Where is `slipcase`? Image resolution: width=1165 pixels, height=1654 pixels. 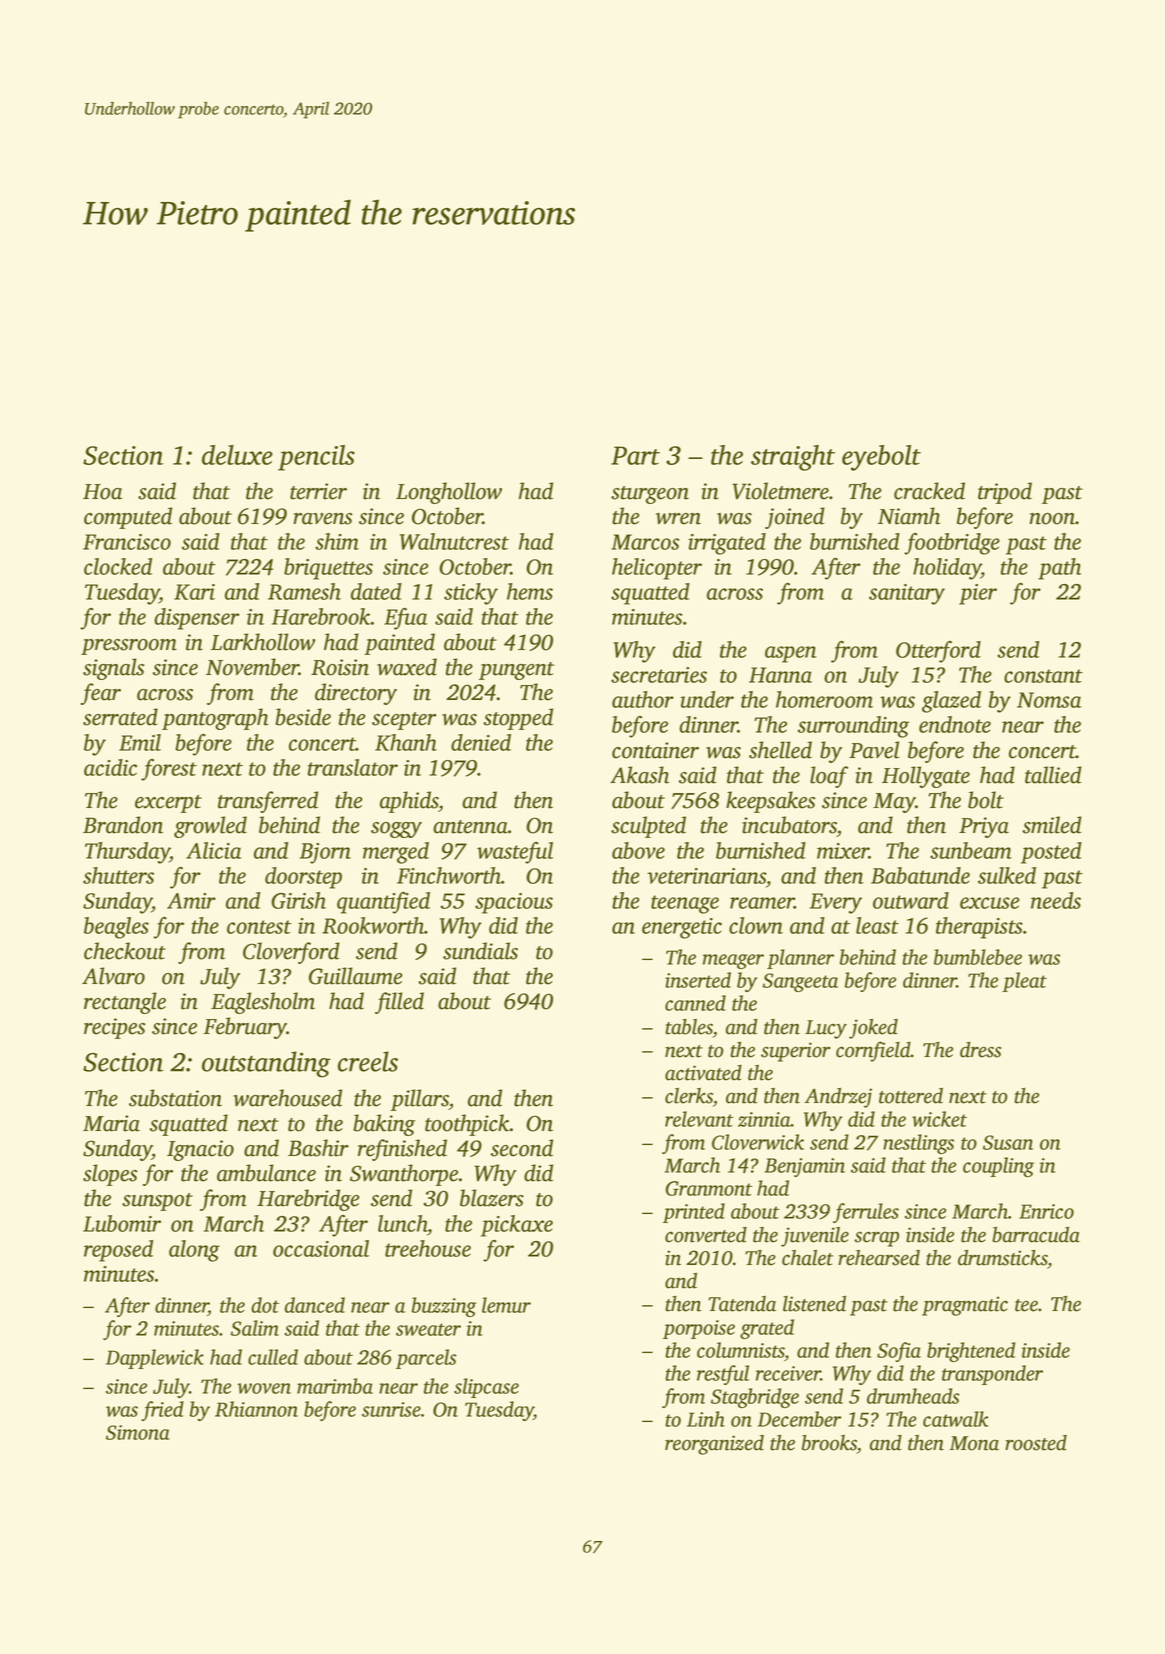 slipcase is located at coordinates (486, 1388).
